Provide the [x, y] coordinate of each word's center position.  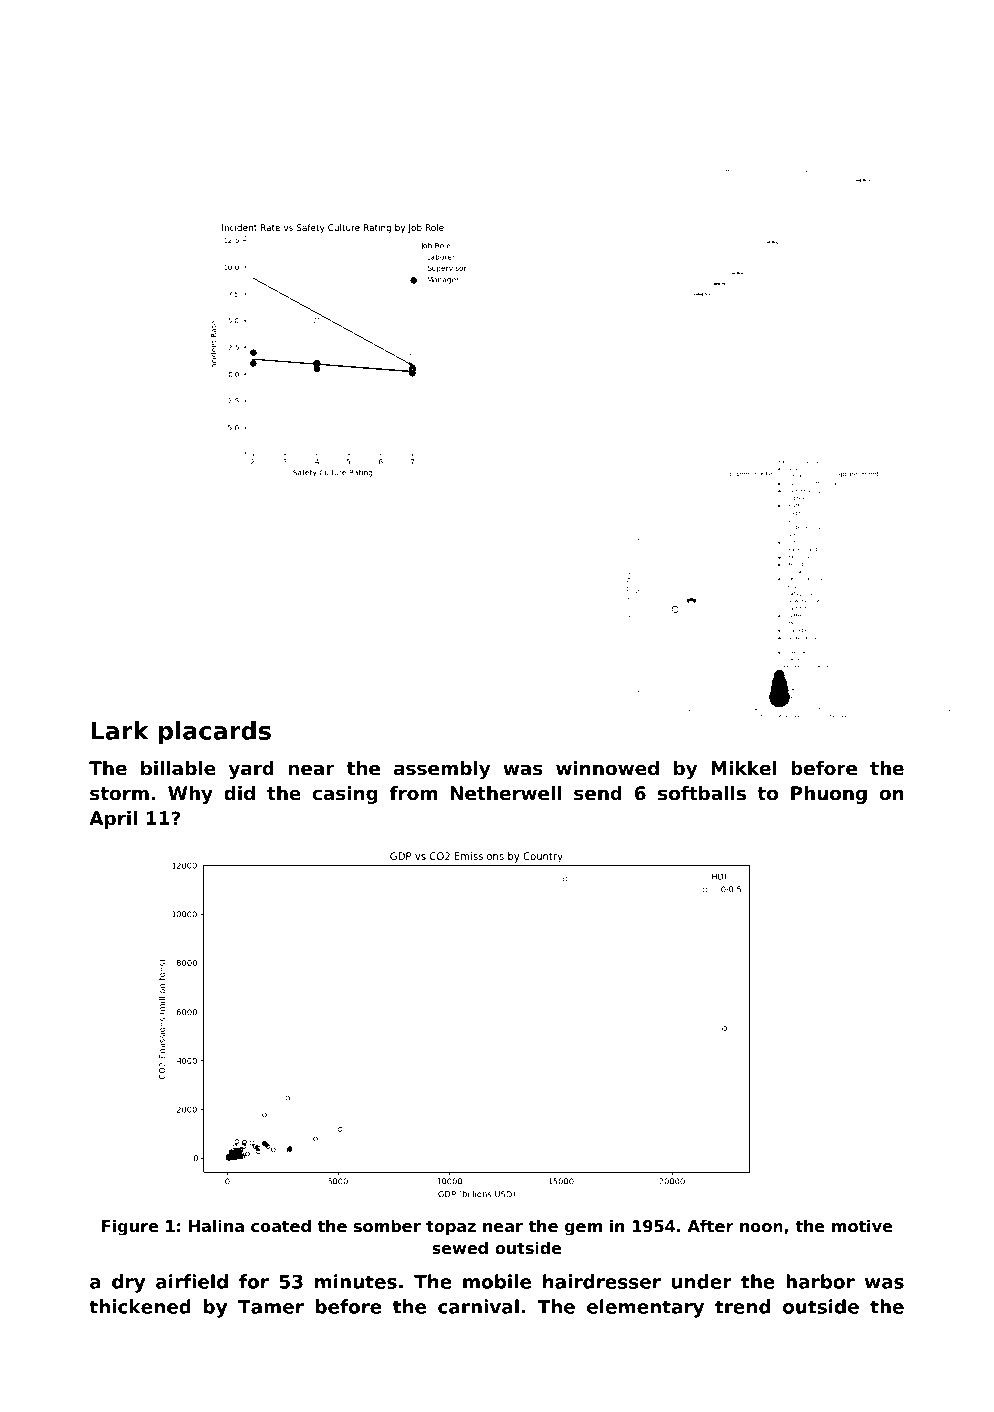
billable [178, 768]
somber [387, 1226]
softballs [702, 793]
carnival [478, 1306]
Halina [216, 1225]
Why [190, 795]
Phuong [829, 795]
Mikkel [744, 768]
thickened [140, 1306]
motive [862, 1225]
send [598, 793]
